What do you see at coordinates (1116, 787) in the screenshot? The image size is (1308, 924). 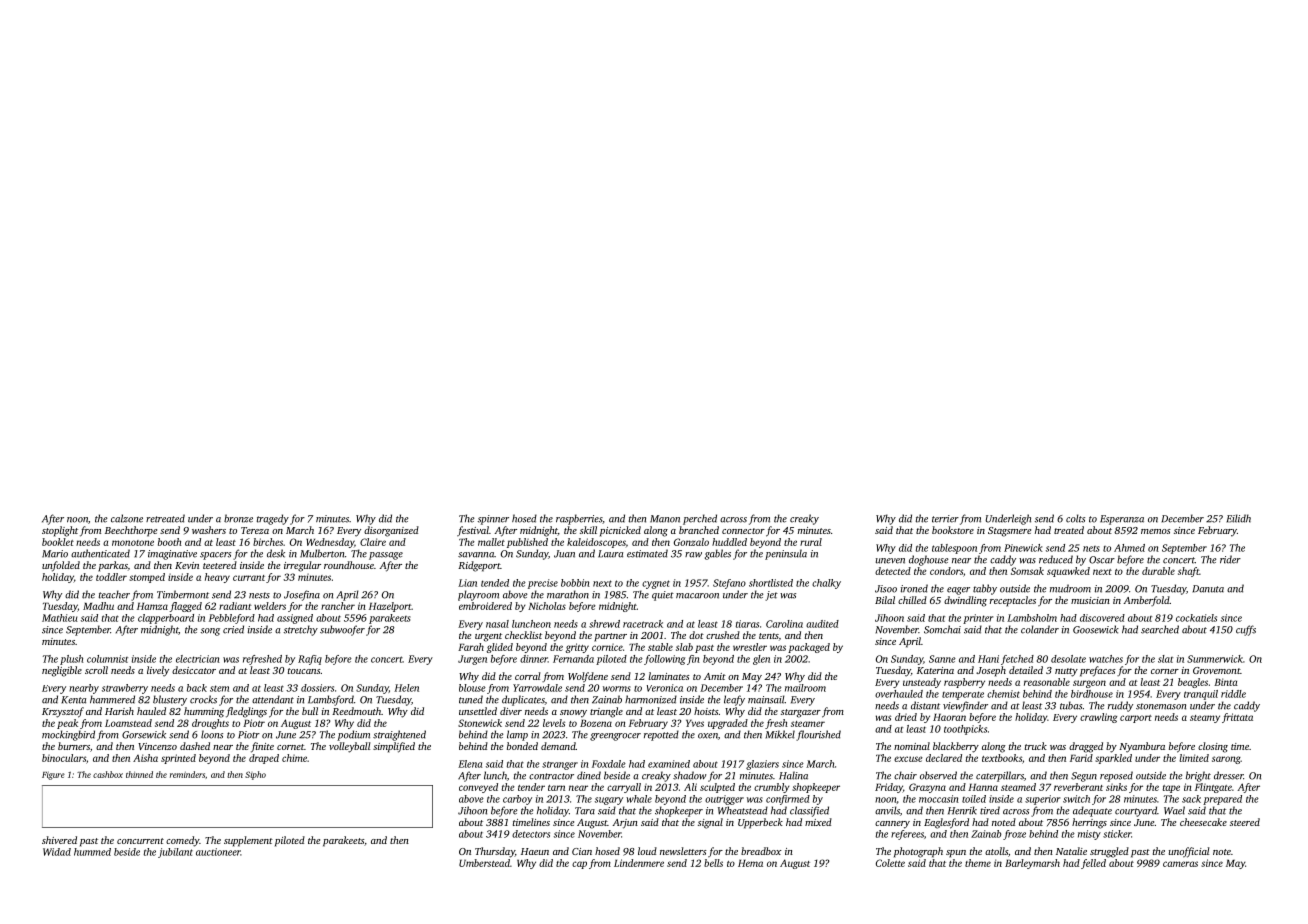 I see `sinks` at bounding box center [1116, 787].
